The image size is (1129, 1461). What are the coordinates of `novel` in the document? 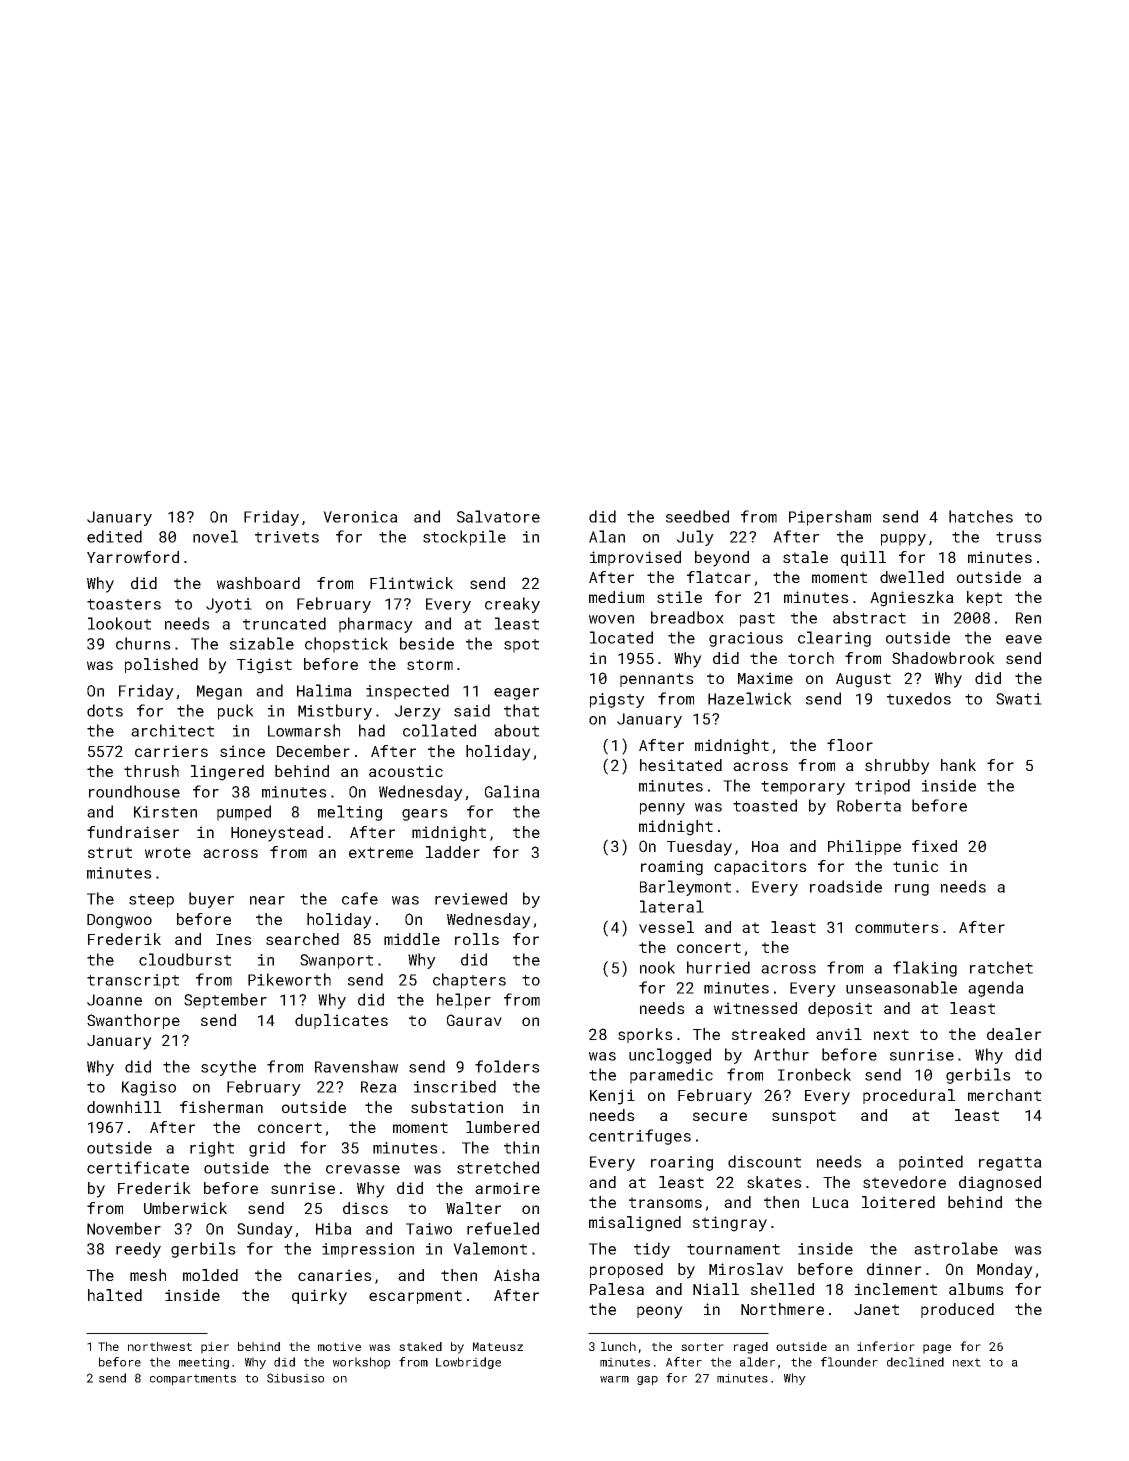 It's located at (215, 536).
